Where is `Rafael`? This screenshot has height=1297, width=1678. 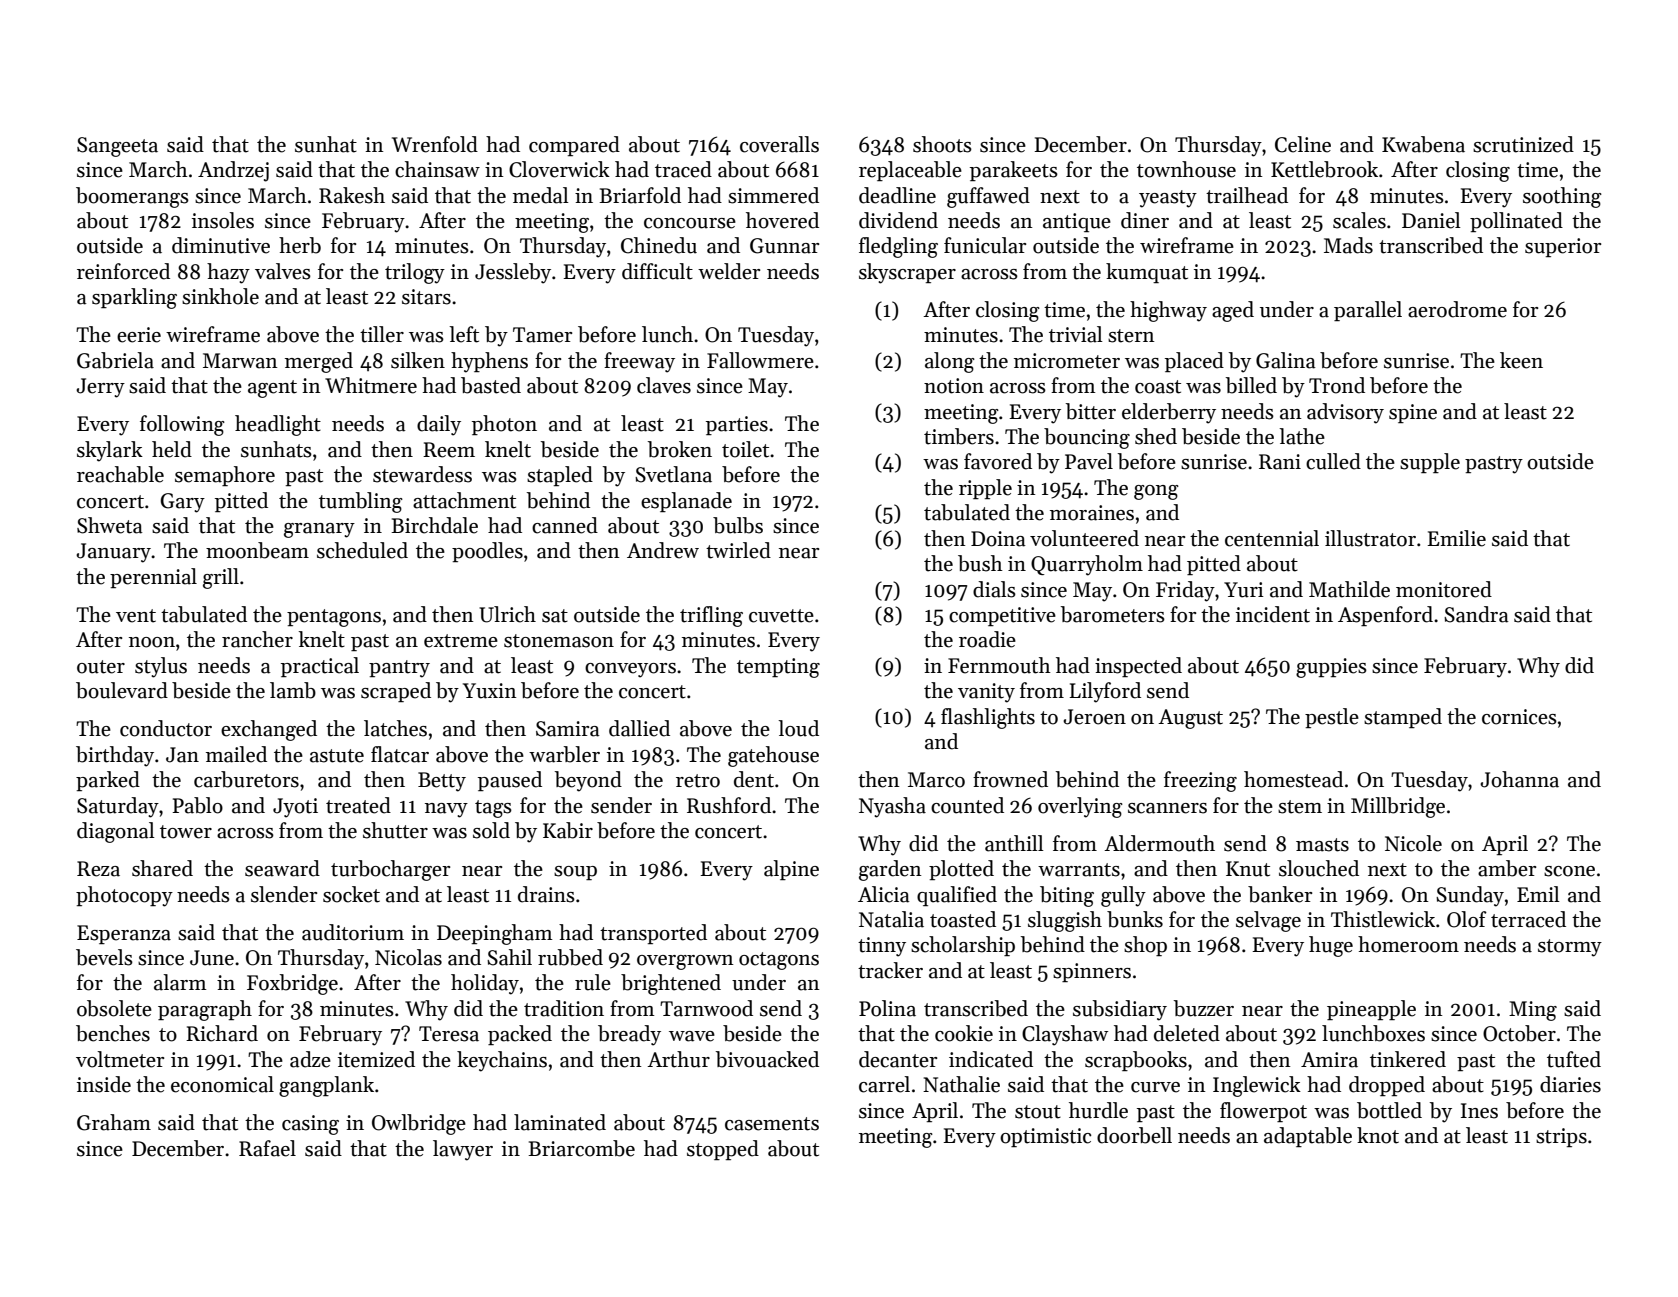 Rafael is located at coordinates (267, 1148).
